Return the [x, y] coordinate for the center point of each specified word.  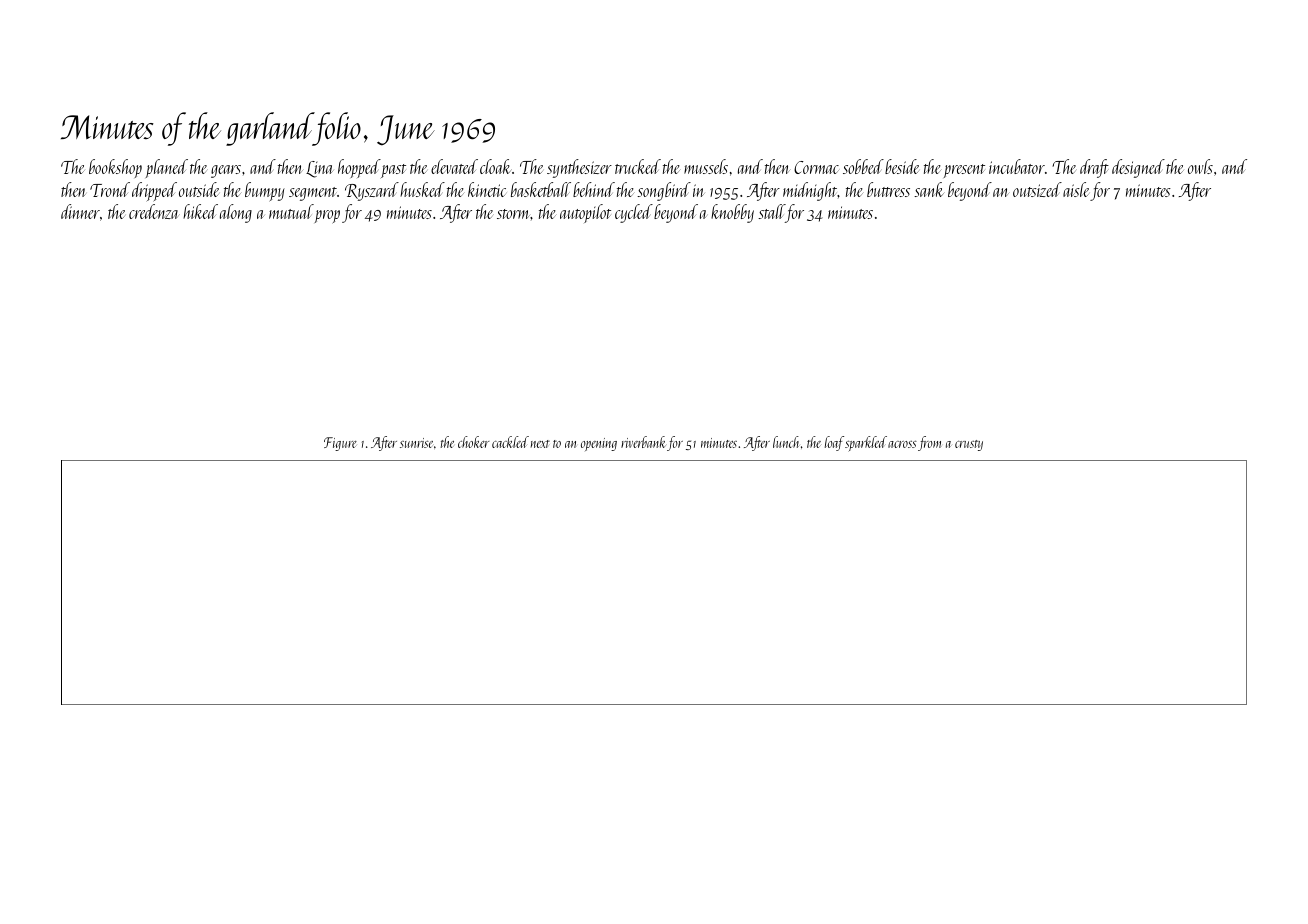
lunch [786, 442]
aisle [1076, 189]
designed [1138, 168]
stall [771, 211]
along [236, 213]
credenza [154, 211]
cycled [634, 213]
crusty [969, 445]
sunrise [416, 443]
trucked [638, 166]
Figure [340, 444]
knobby [732, 213]
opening [599, 444]
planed [167, 168]
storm [514, 214]
